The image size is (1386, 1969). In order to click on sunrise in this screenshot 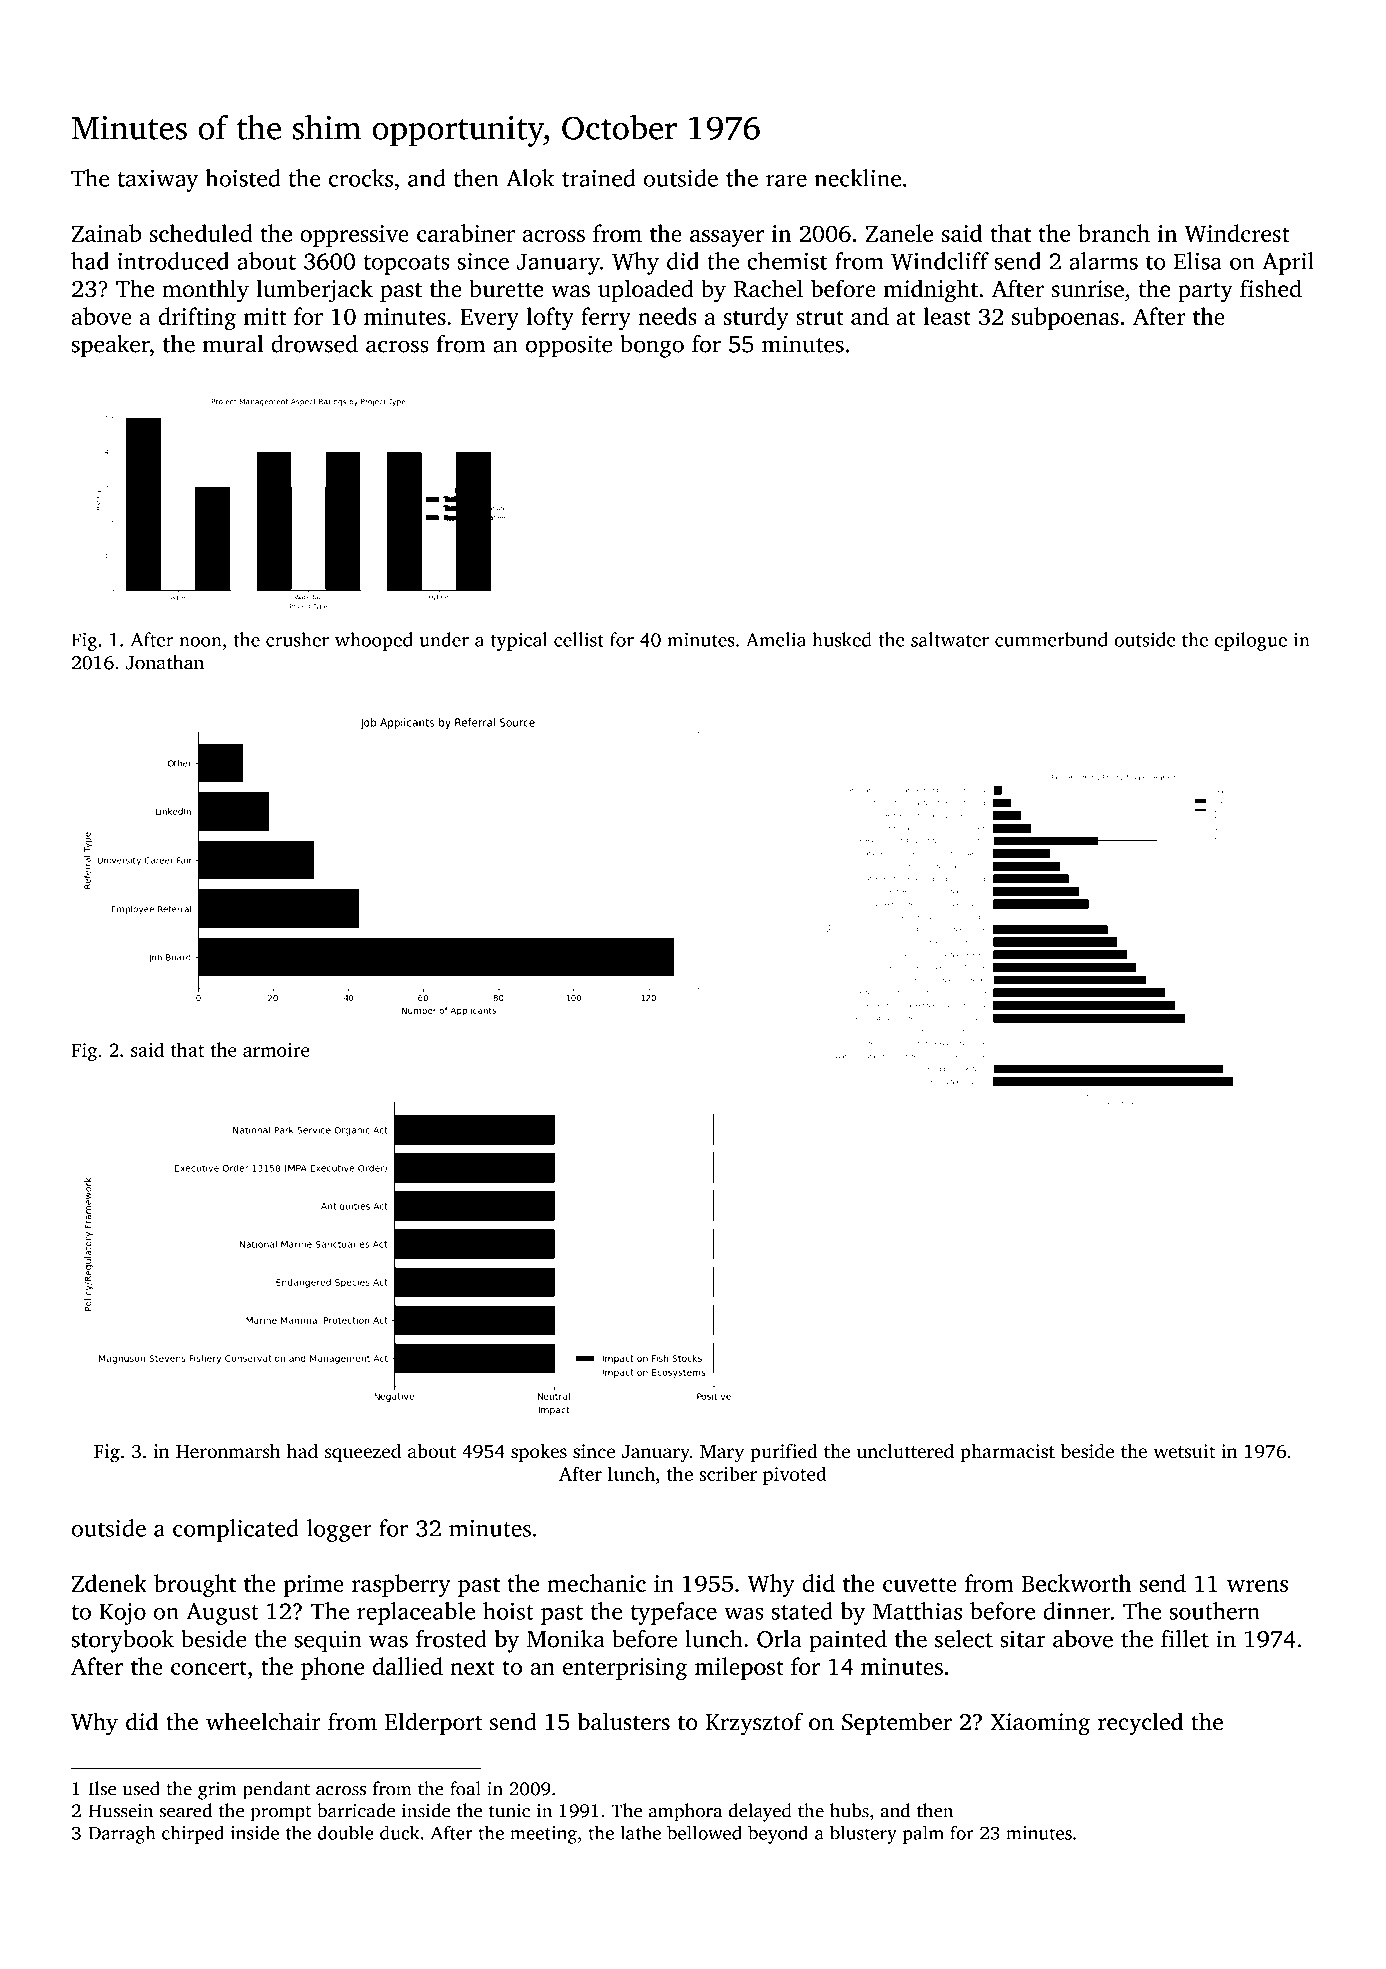, I will do `click(1088, 289)`.
